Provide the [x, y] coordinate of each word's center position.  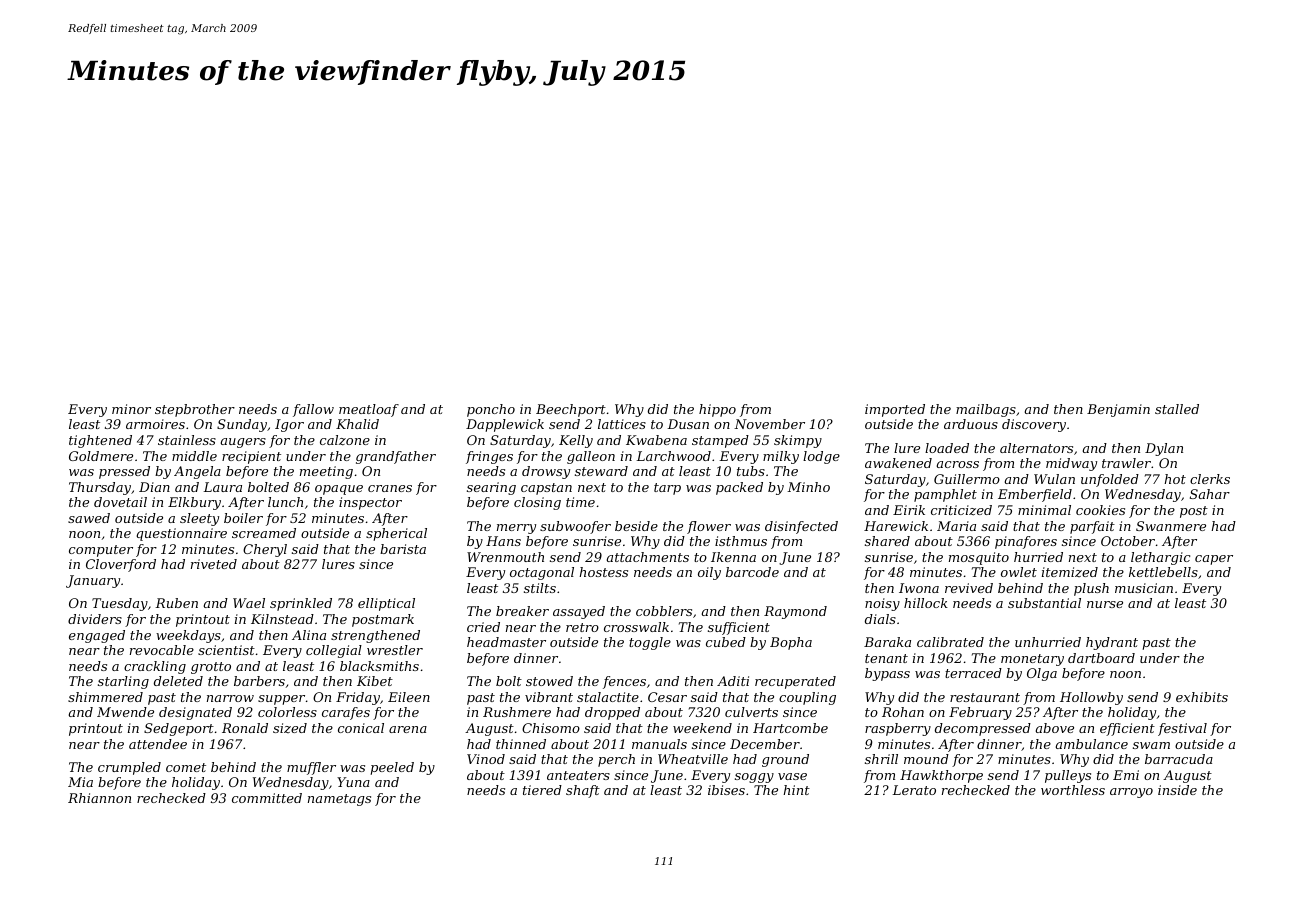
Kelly [576, 441]
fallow [313, 410]
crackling [155, 667]
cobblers [664, 611]
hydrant [1112, 643]
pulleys [1068, 776]
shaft [583, 791]
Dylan [1164, 449]
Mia [80, 782]
